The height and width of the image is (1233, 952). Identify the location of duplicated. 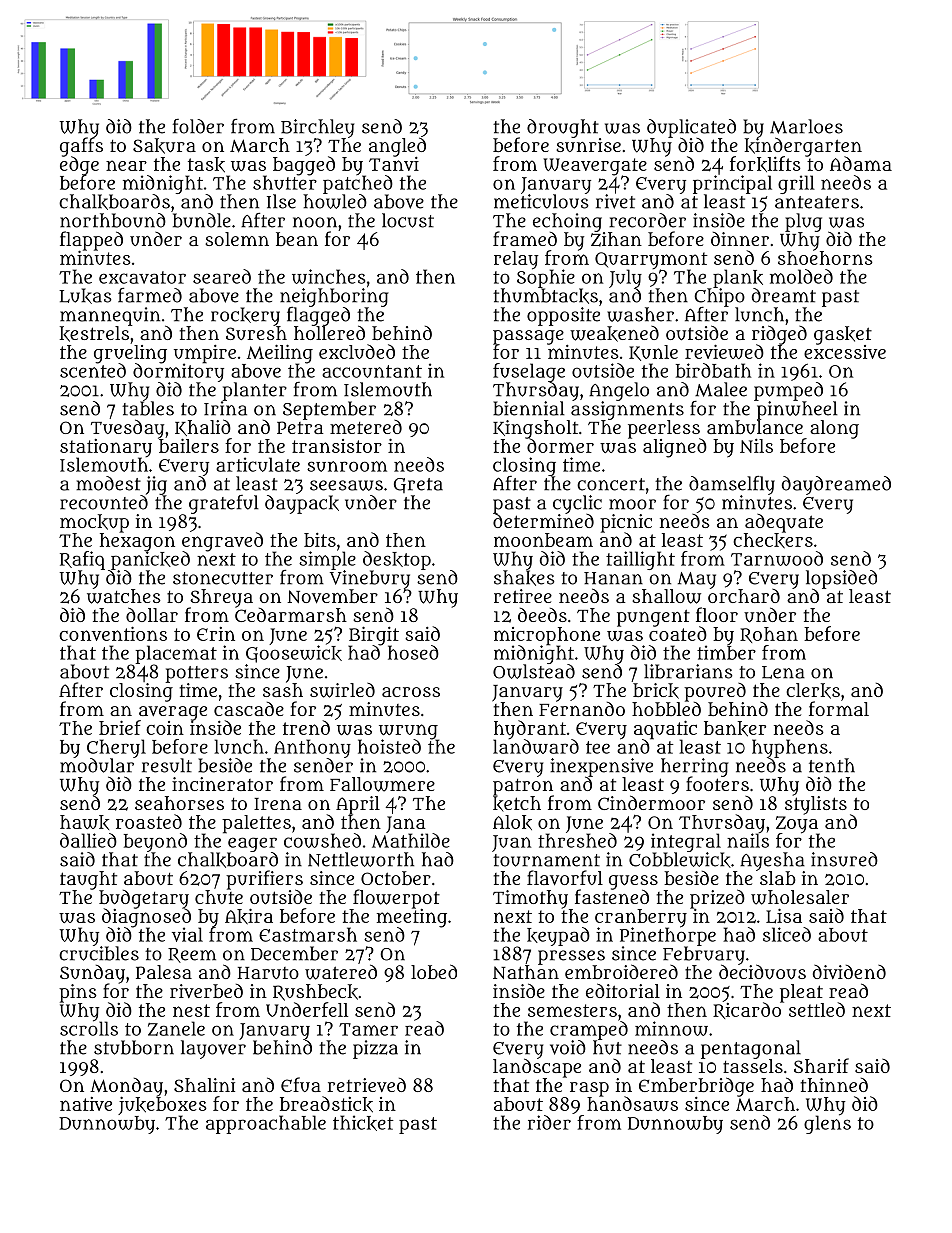
(691, 128).
